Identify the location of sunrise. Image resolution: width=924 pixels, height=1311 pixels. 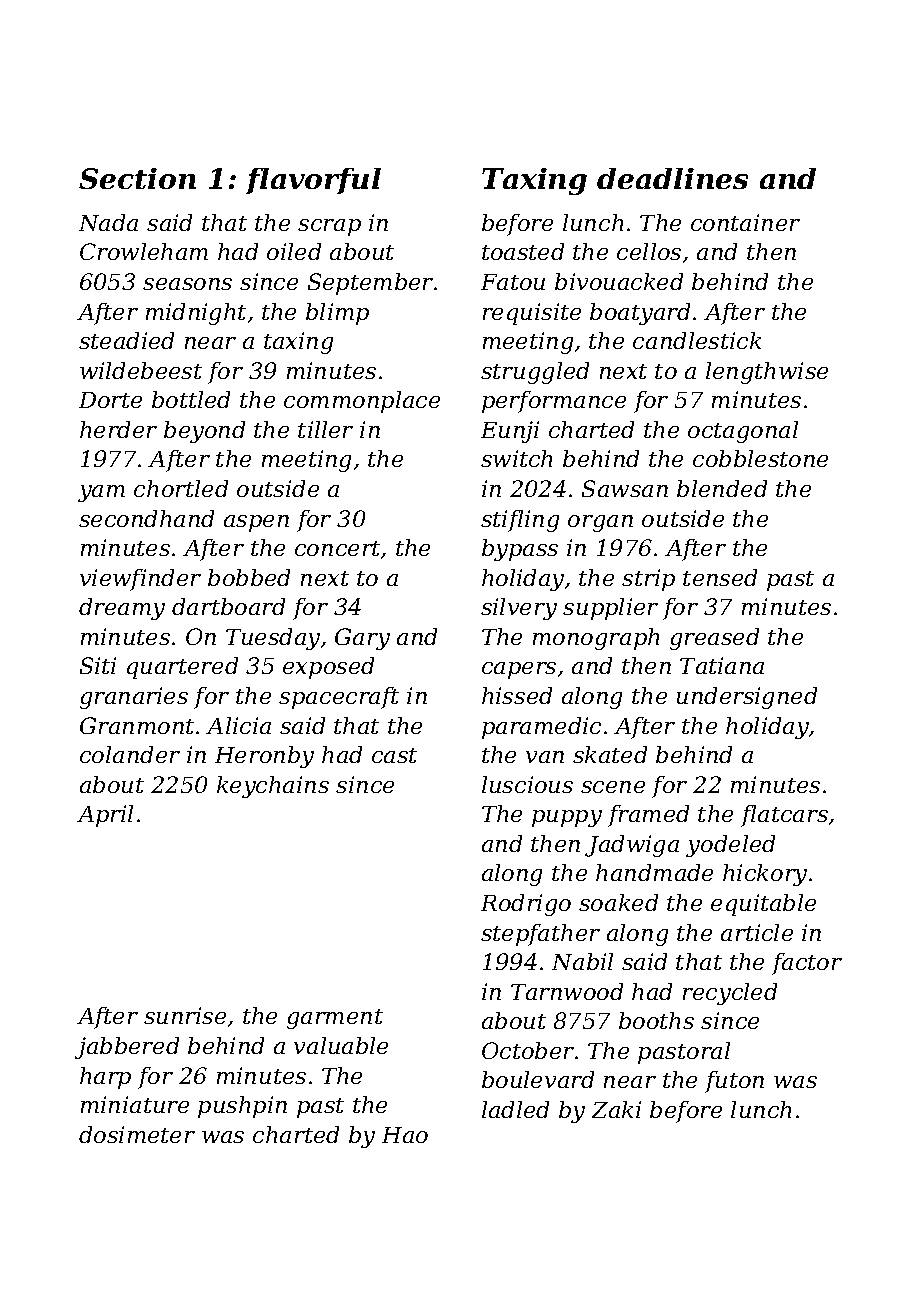
(185, 1015).
